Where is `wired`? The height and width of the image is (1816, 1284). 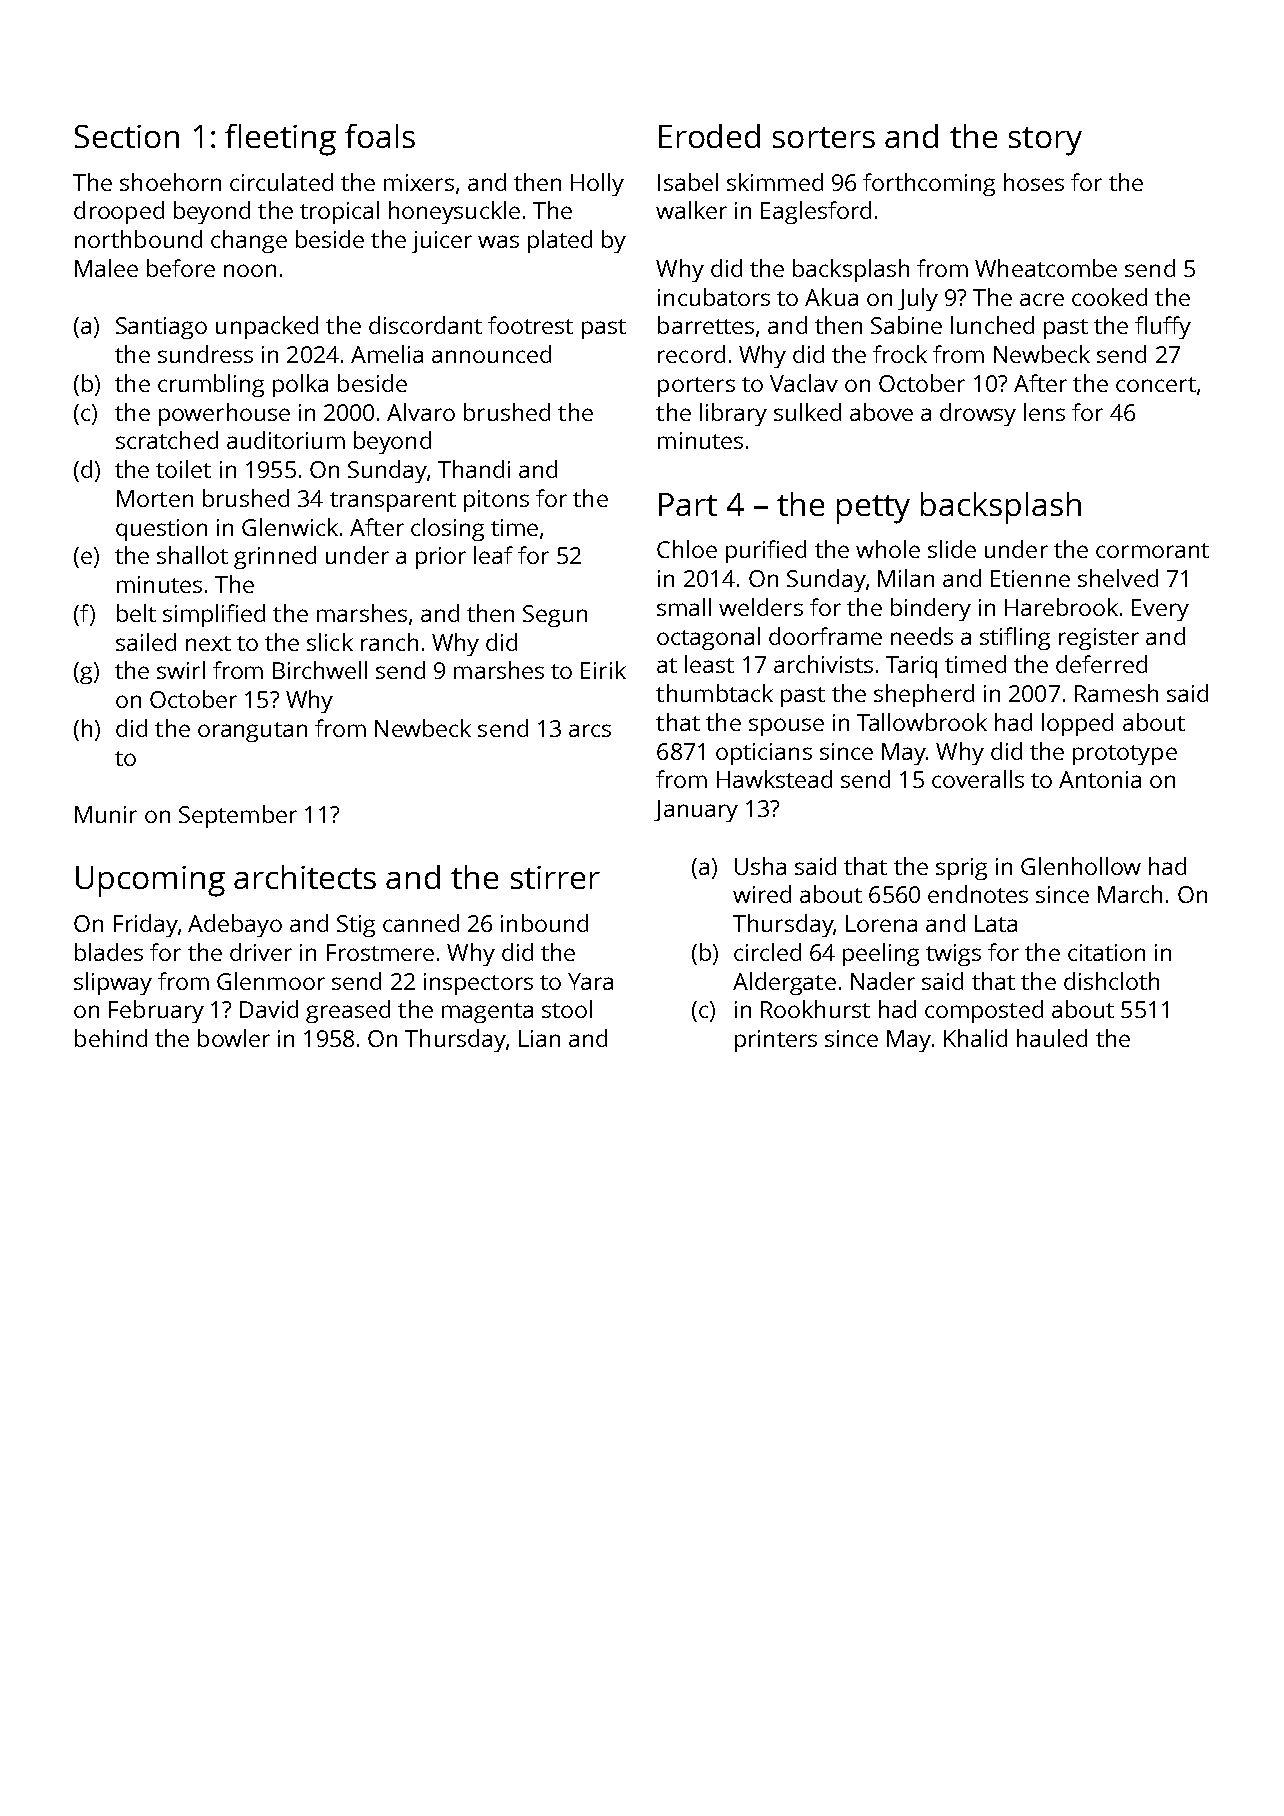
wired is located at coordinates (762, 894).
